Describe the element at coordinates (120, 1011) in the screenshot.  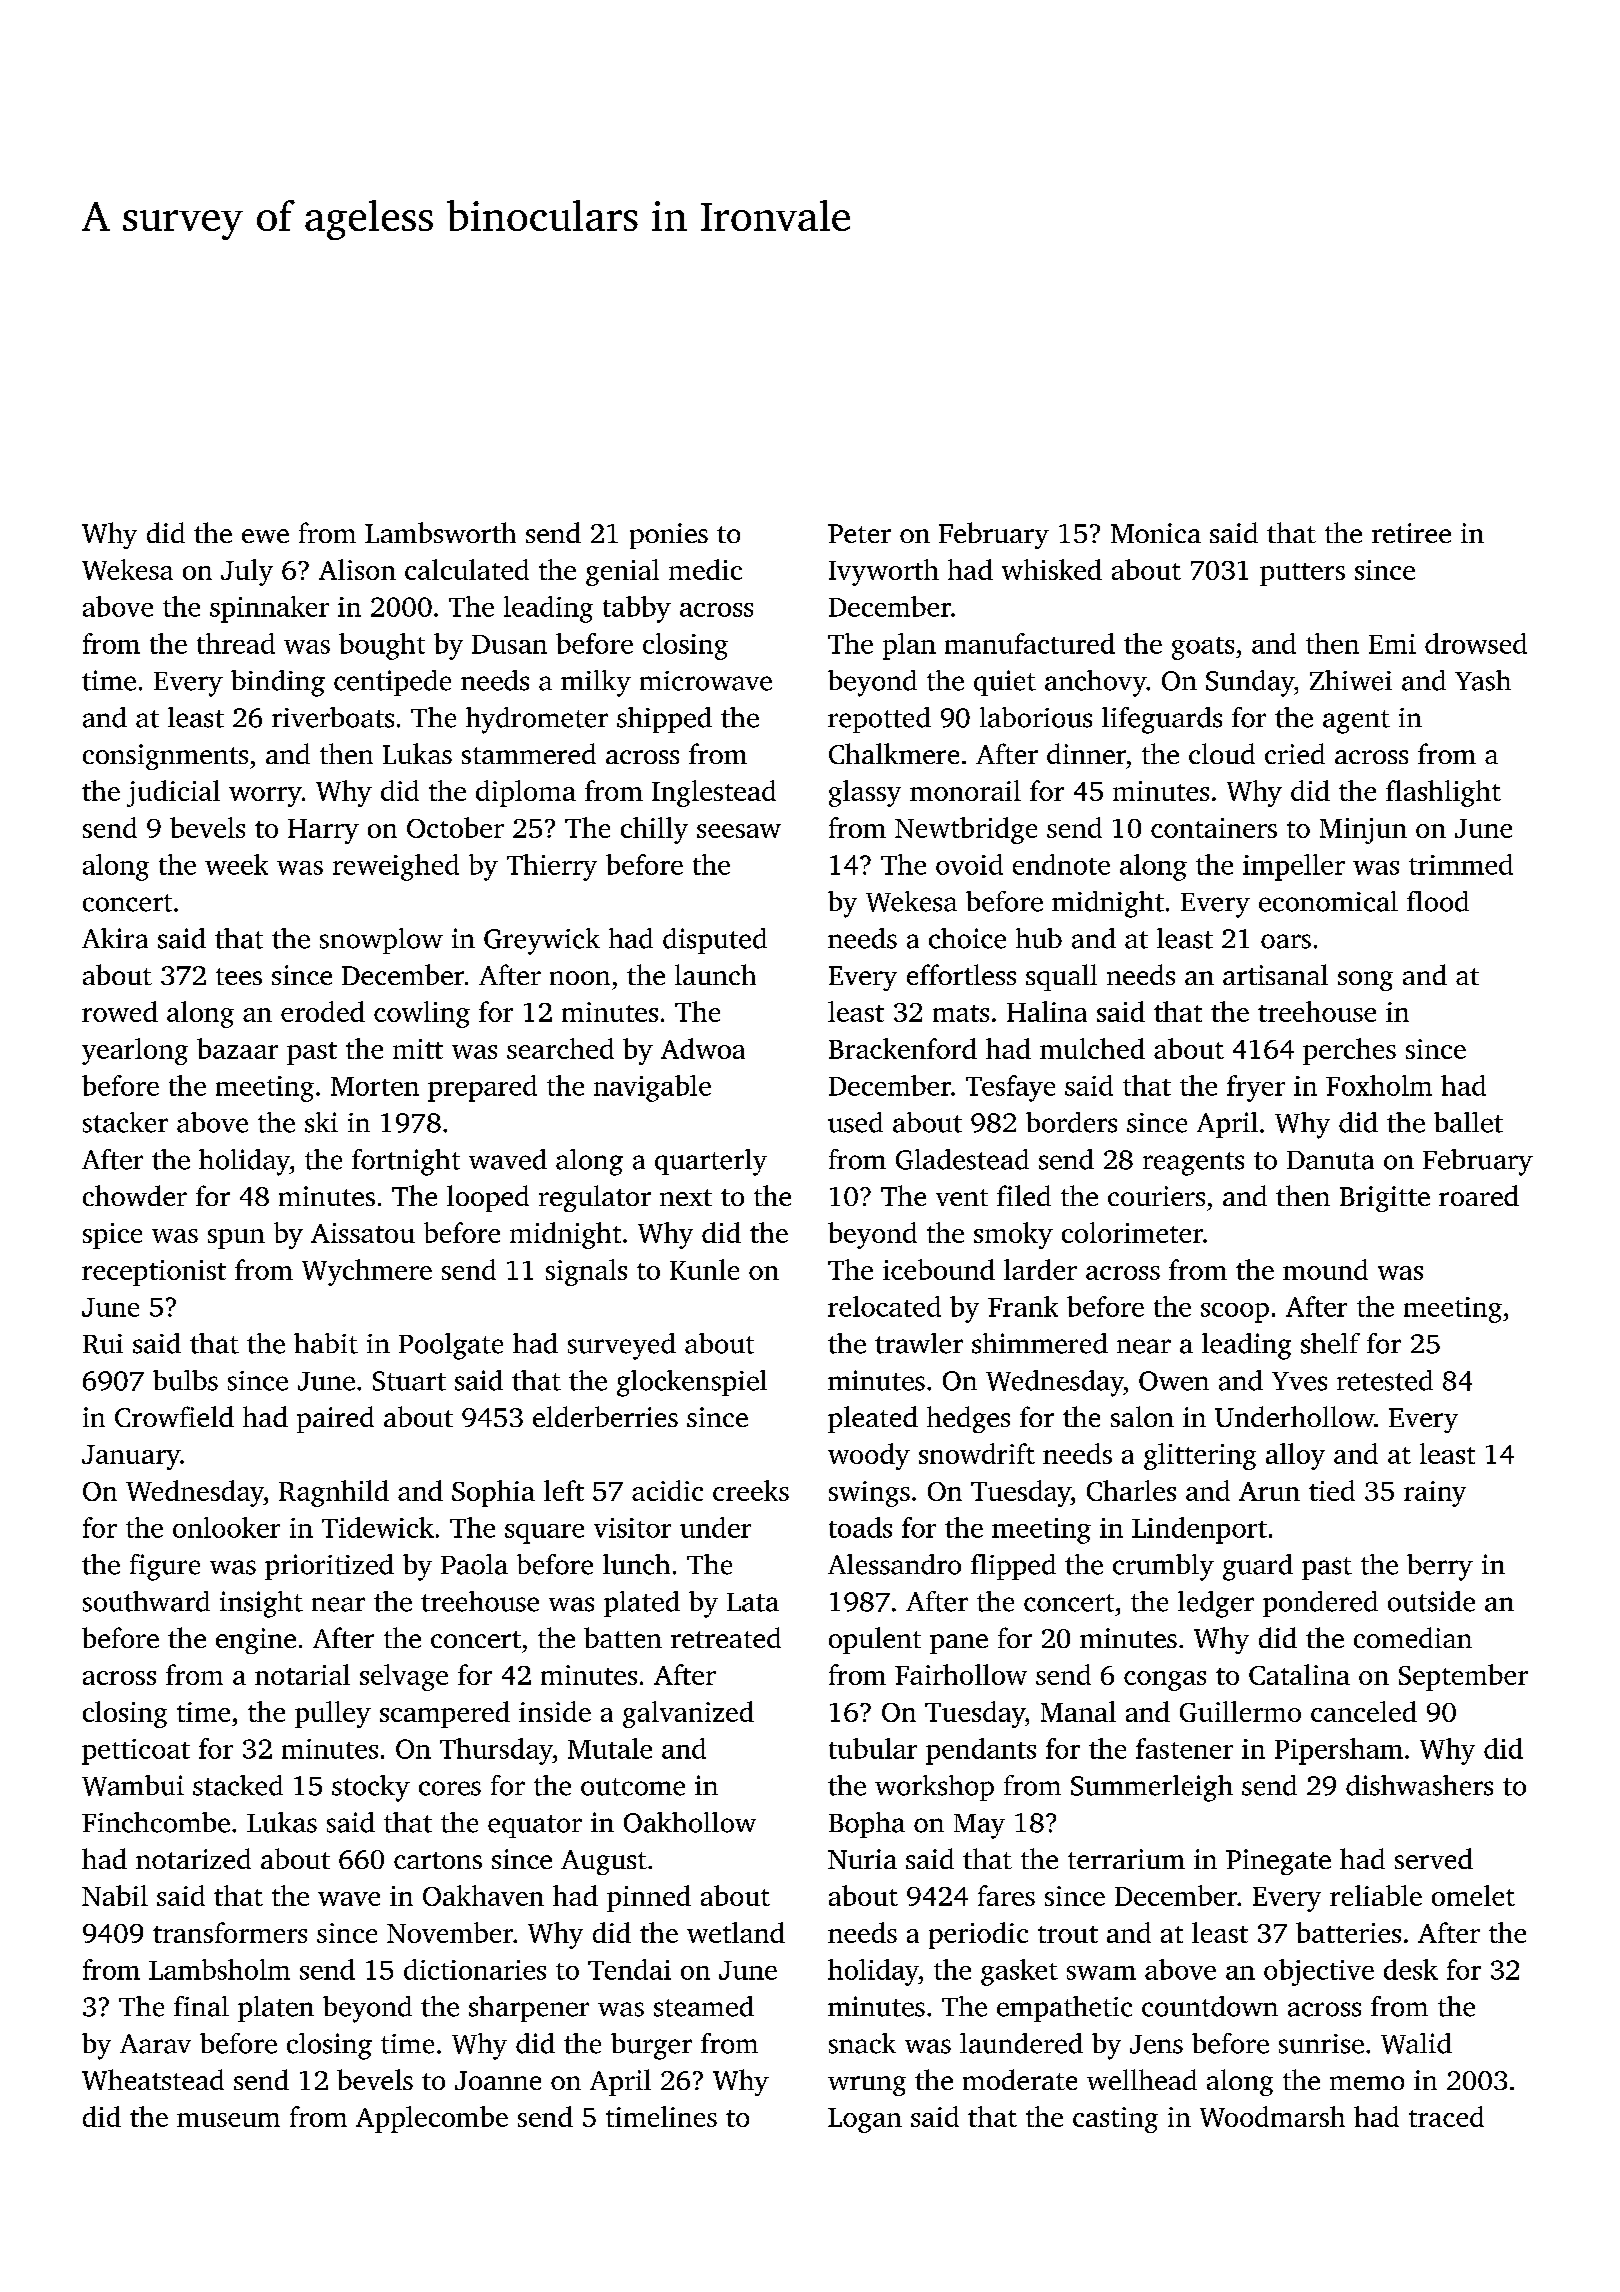
I see `rowed` at that location.
